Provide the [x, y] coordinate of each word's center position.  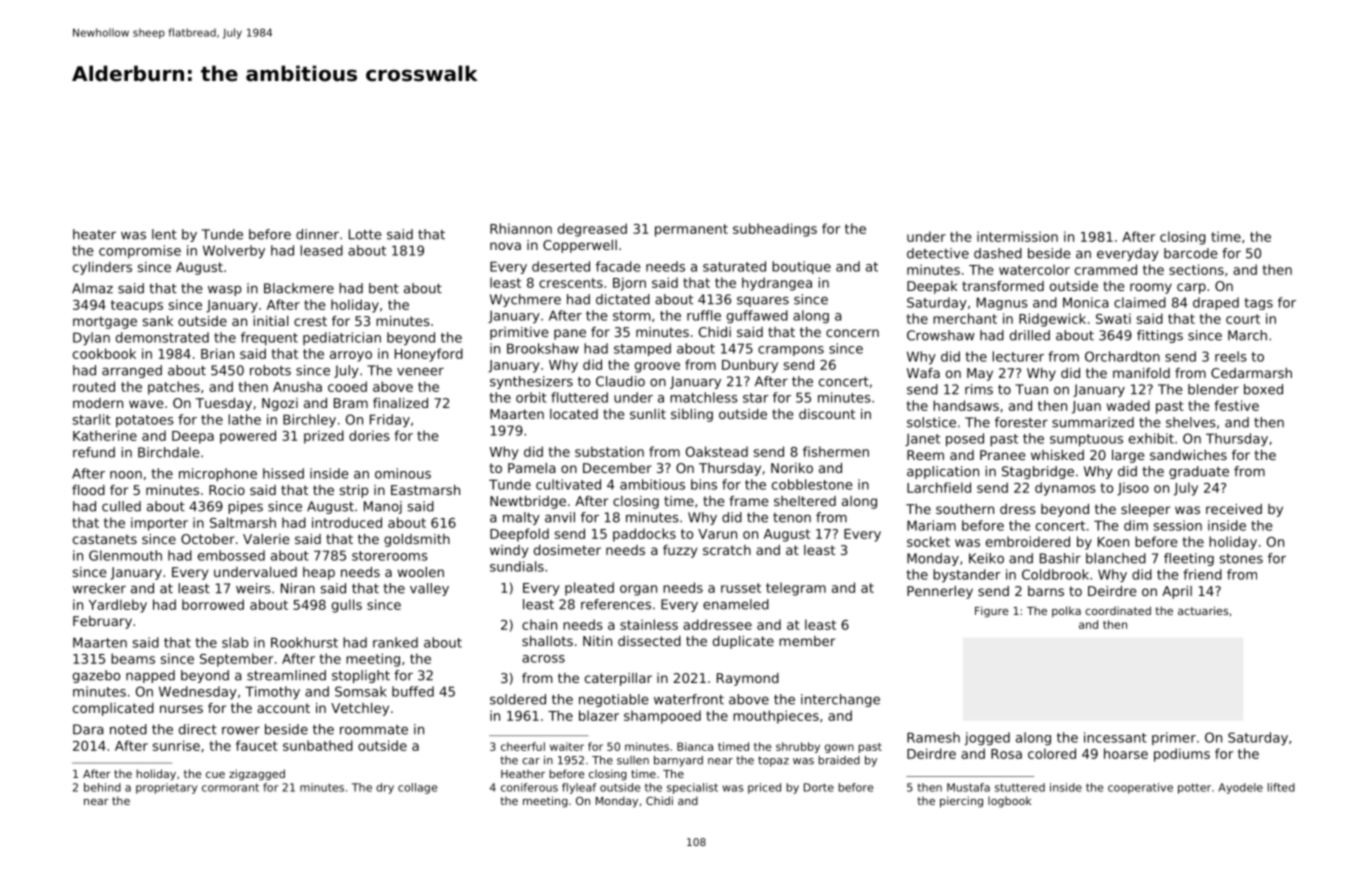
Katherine [105, 435]
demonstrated [162, 337]
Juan [1086, 407]
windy [509, 551]
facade [618, 266]
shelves [1191, 422]
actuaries [1203, 610]
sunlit [648, 414]
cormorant [230, 787]
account [283, 708]
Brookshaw [543, 348]
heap [319, 573]
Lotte [365, 234]
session [1177, 525]
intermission [1017, 236]
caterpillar [618, 679]
